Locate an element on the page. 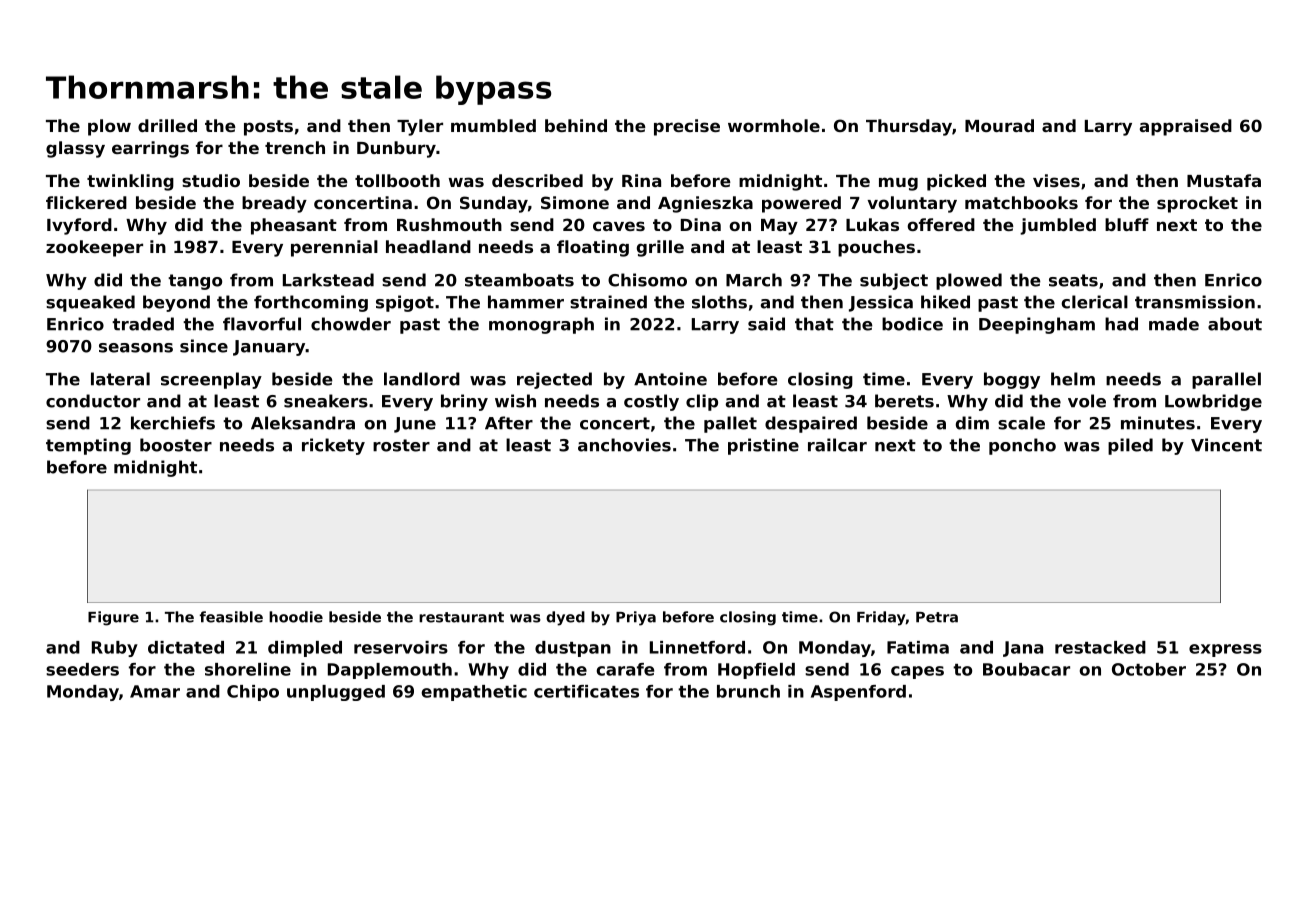  appraised is located at coordinates (1186, 127).
